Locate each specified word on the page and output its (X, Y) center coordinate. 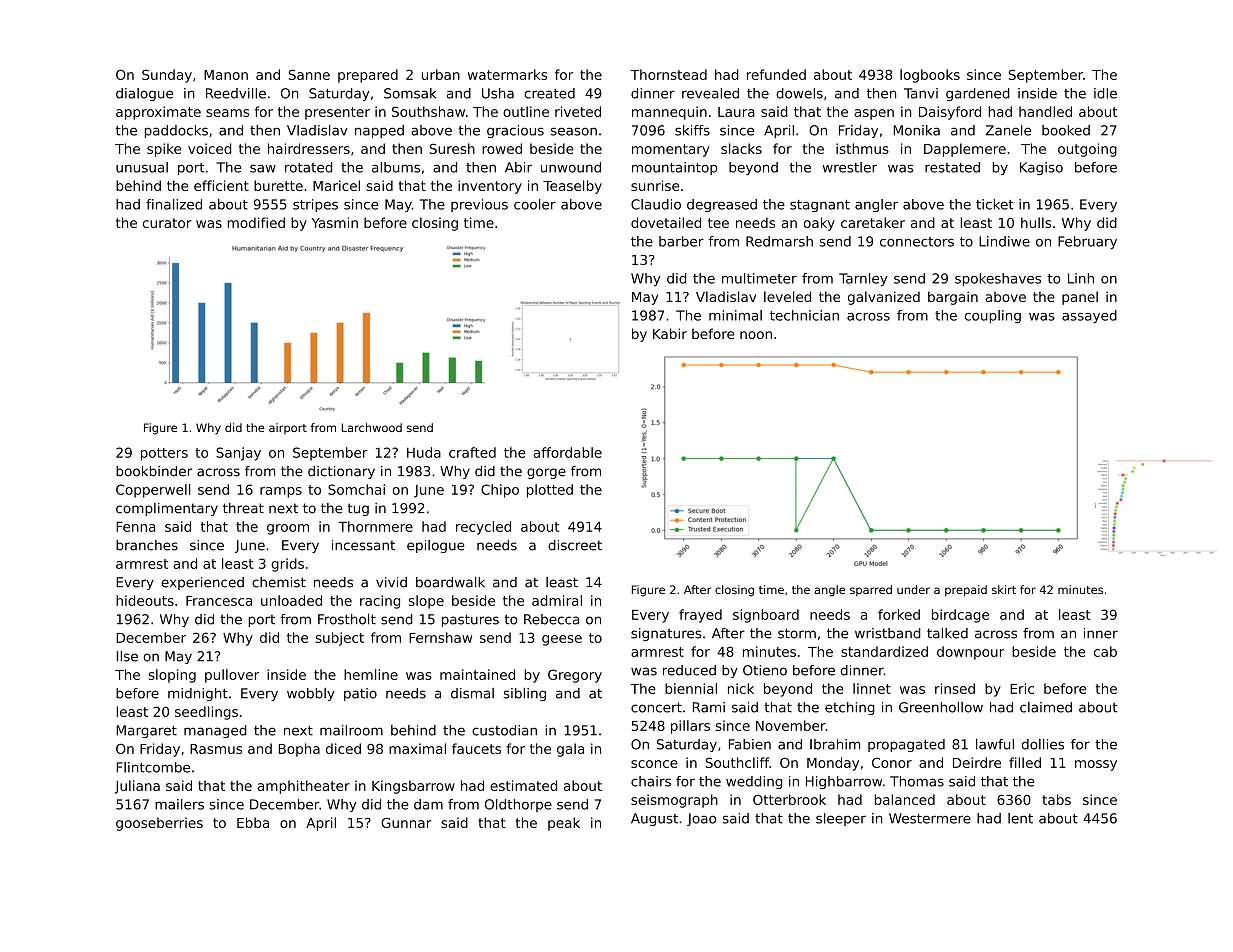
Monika (916, 130)
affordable (567, 452)
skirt (1004, 589)
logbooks (930, 76)
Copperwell (153, 491)
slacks (741, 148)
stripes (315, 205)
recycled (483, 528)
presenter (337, 113)
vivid (391, 582)
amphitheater (303, 787)
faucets (476, 748)
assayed (1089, 317)
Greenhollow (941, 707)
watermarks (507, 74)
